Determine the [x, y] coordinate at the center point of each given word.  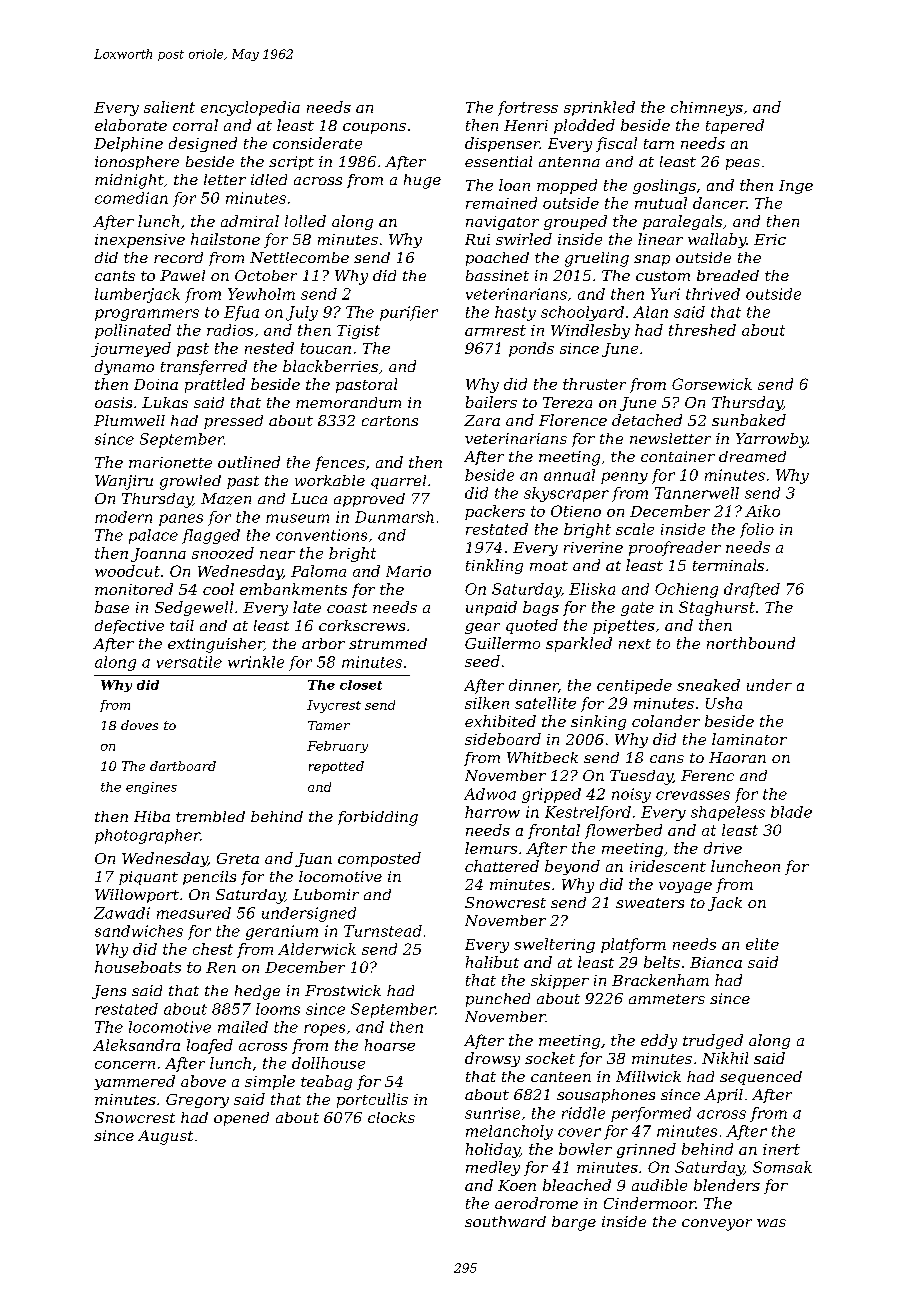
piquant [148, 878]
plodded [584, 126]
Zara [482, 420]
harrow [492, 812]
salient [169, 107]
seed [482, 661]
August [165, 1137]
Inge [796, 187]
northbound [751, 643]
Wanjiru [124, 482]
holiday [493, 1150]
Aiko [762, 511]
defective [129, 627]
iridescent [668, 866]
